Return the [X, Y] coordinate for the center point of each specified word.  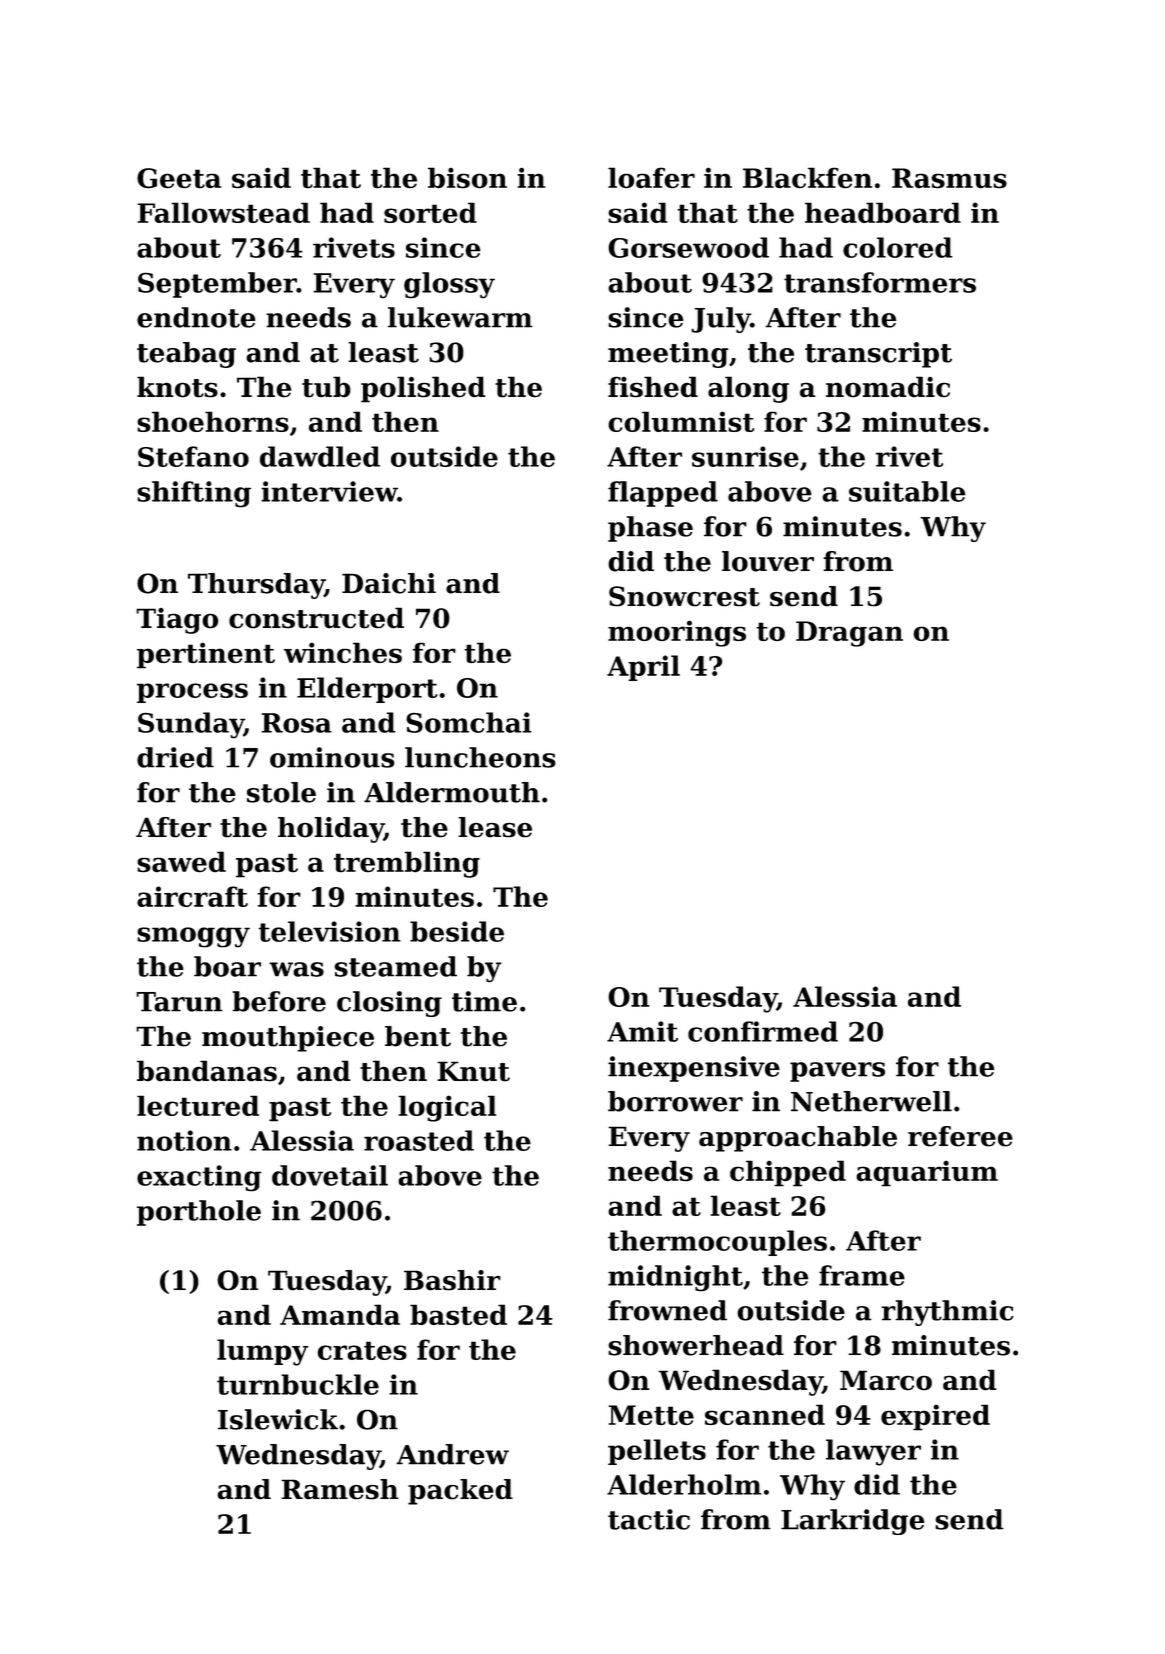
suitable [907, 491]
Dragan [849, 634]
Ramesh [340, 1489]
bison [467, 178]
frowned [667, 1310]
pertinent [206, 655]
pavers [837, 1072]
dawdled [320, 456]
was [296, 969]
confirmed [763, 1031]
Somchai [469, 722]
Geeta [179, 178]
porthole [199, 1213]
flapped [663, 494]
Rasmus [949, 178]
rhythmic [947, 1313]
